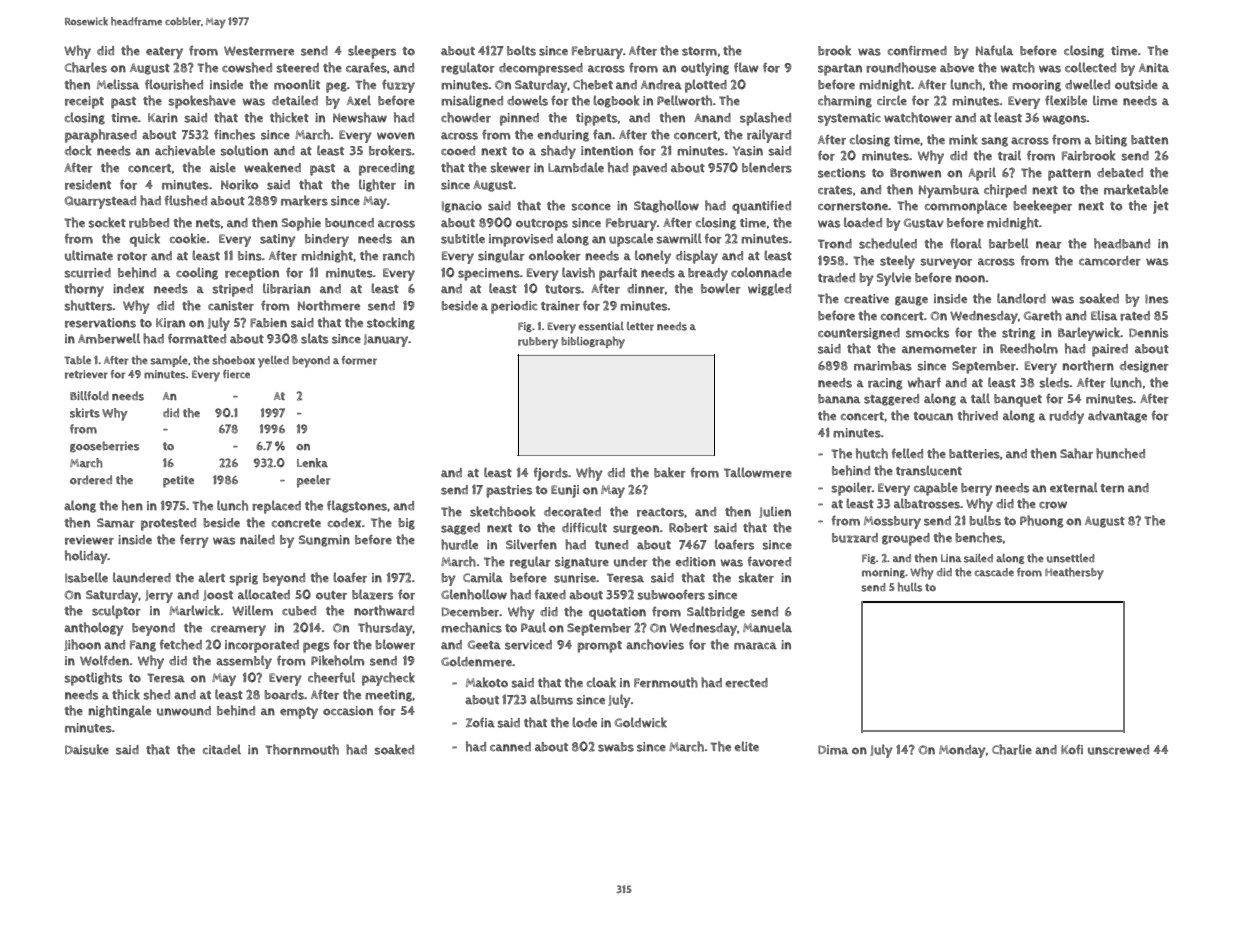 The height and width of the document is (952, 1233). Describe the element at coordinates (855, 538) in the document. I see `buzzard` at that location.
